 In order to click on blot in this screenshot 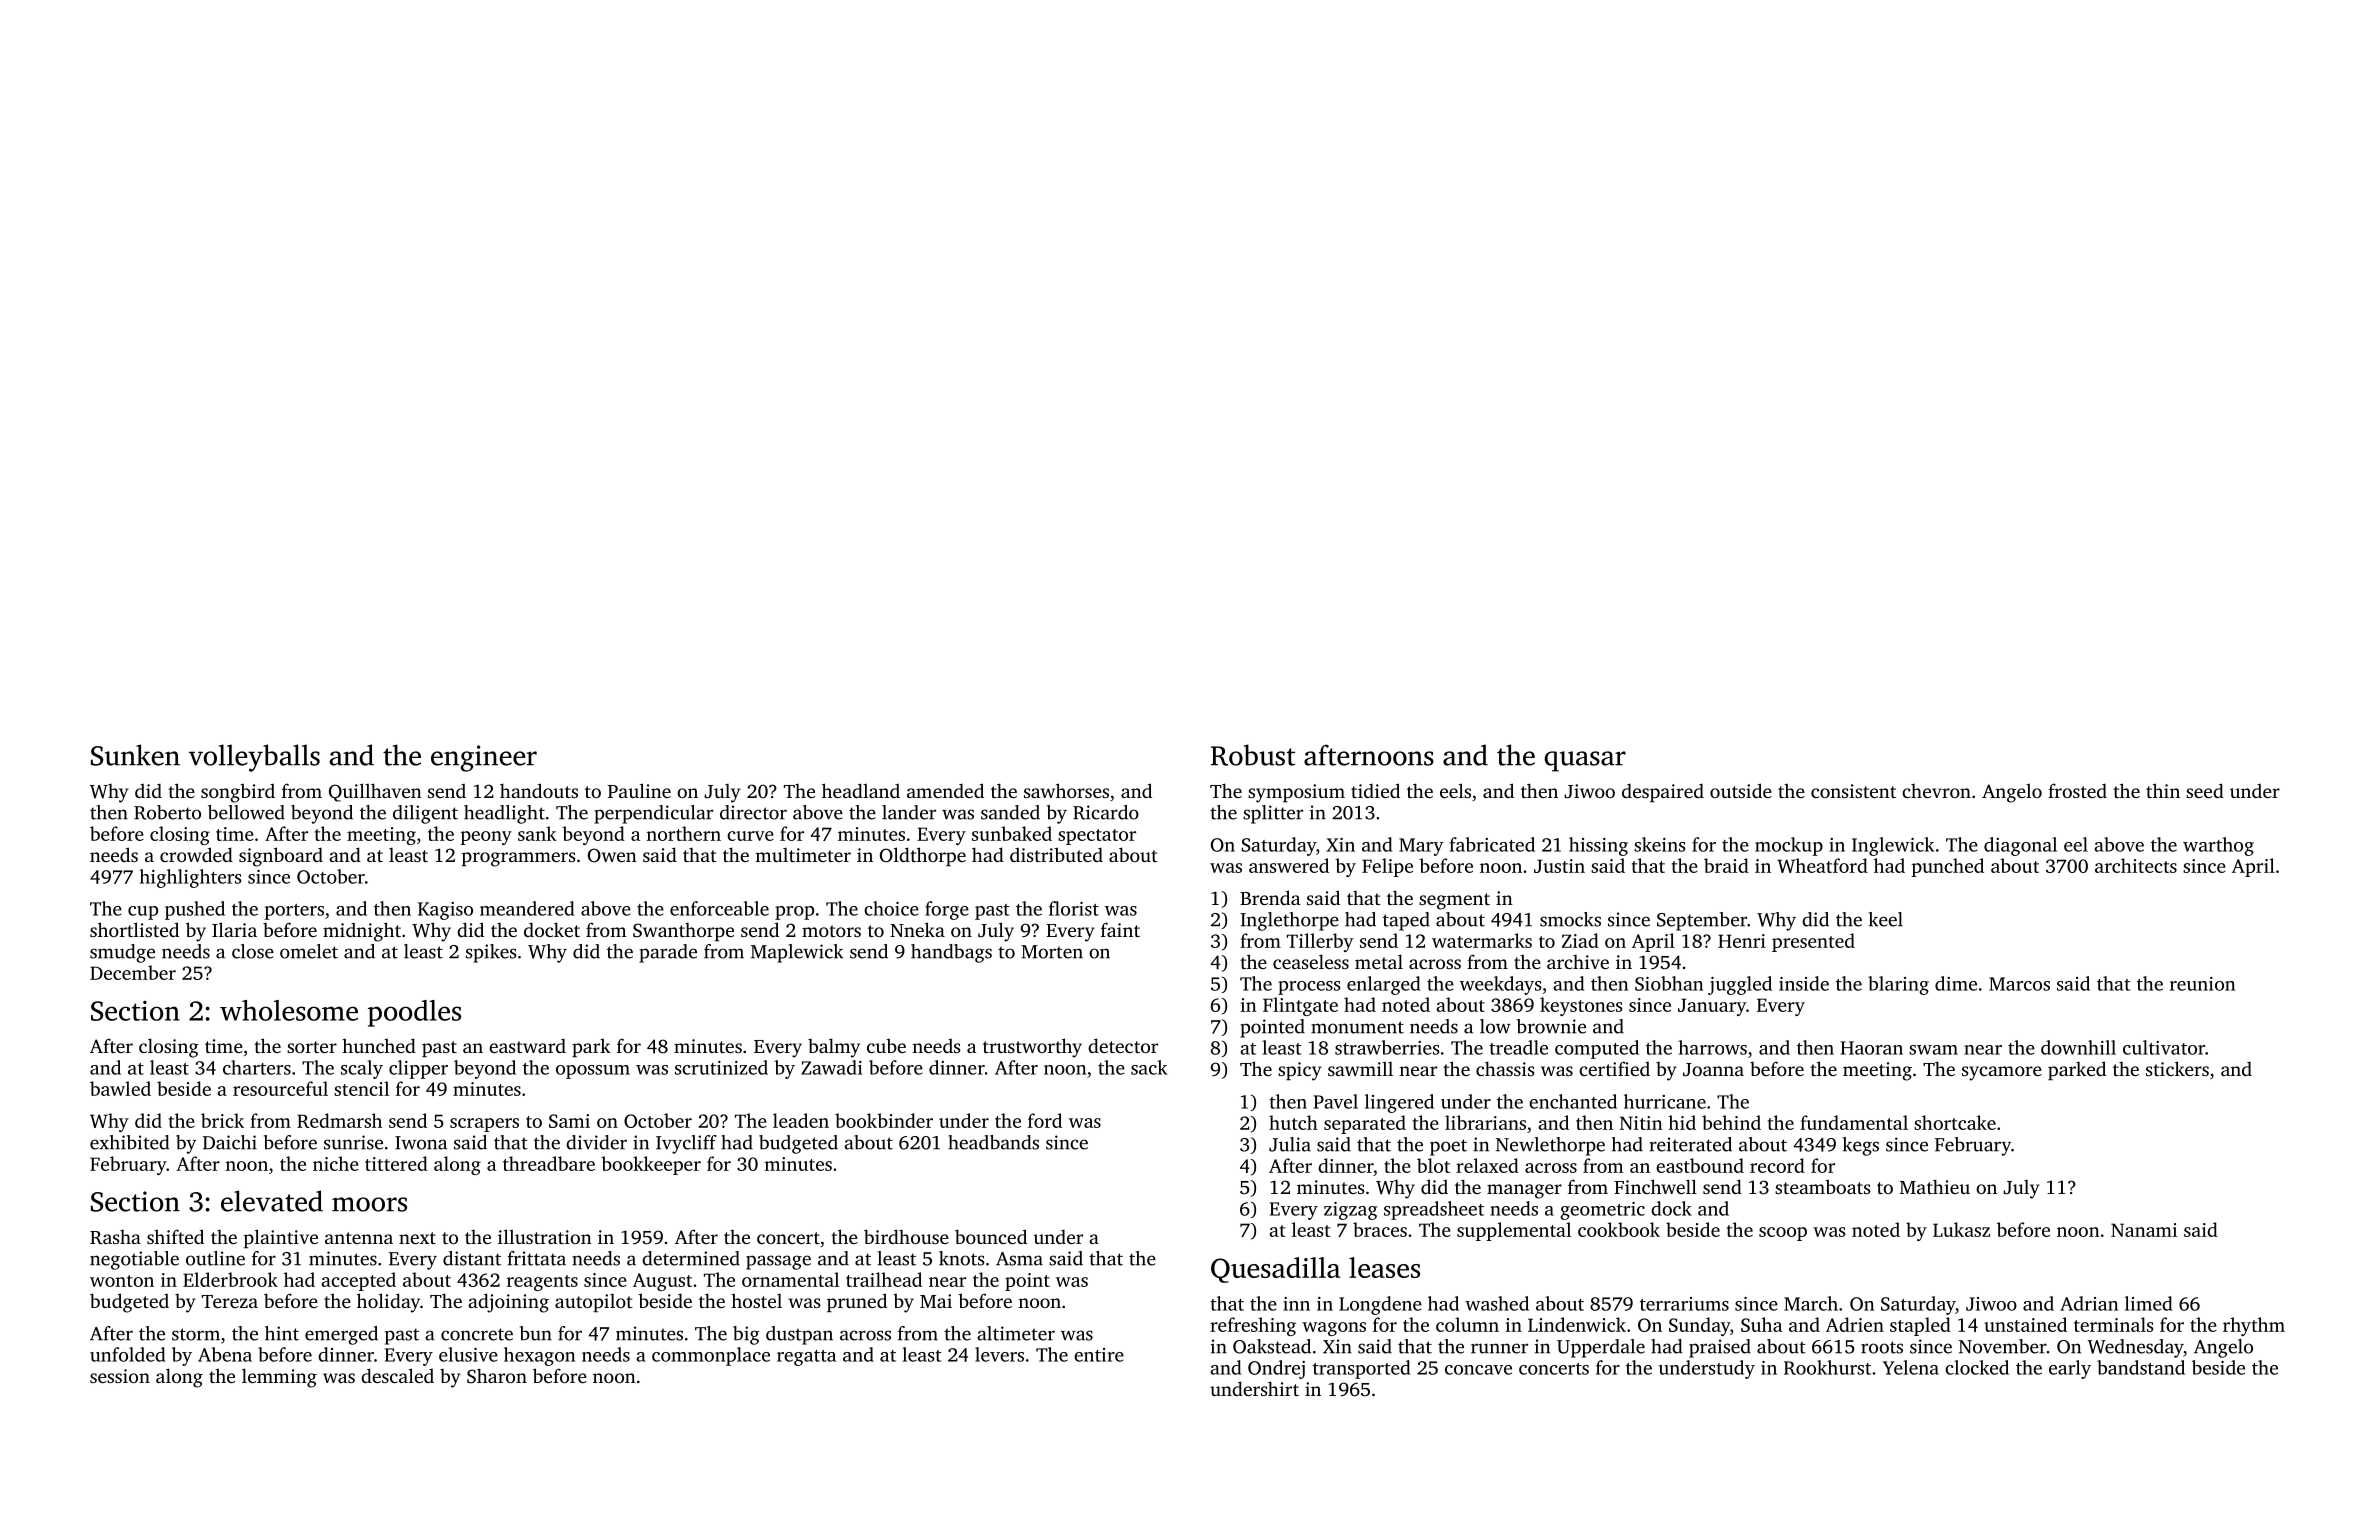, I will do `click(1433, 1165)`.
